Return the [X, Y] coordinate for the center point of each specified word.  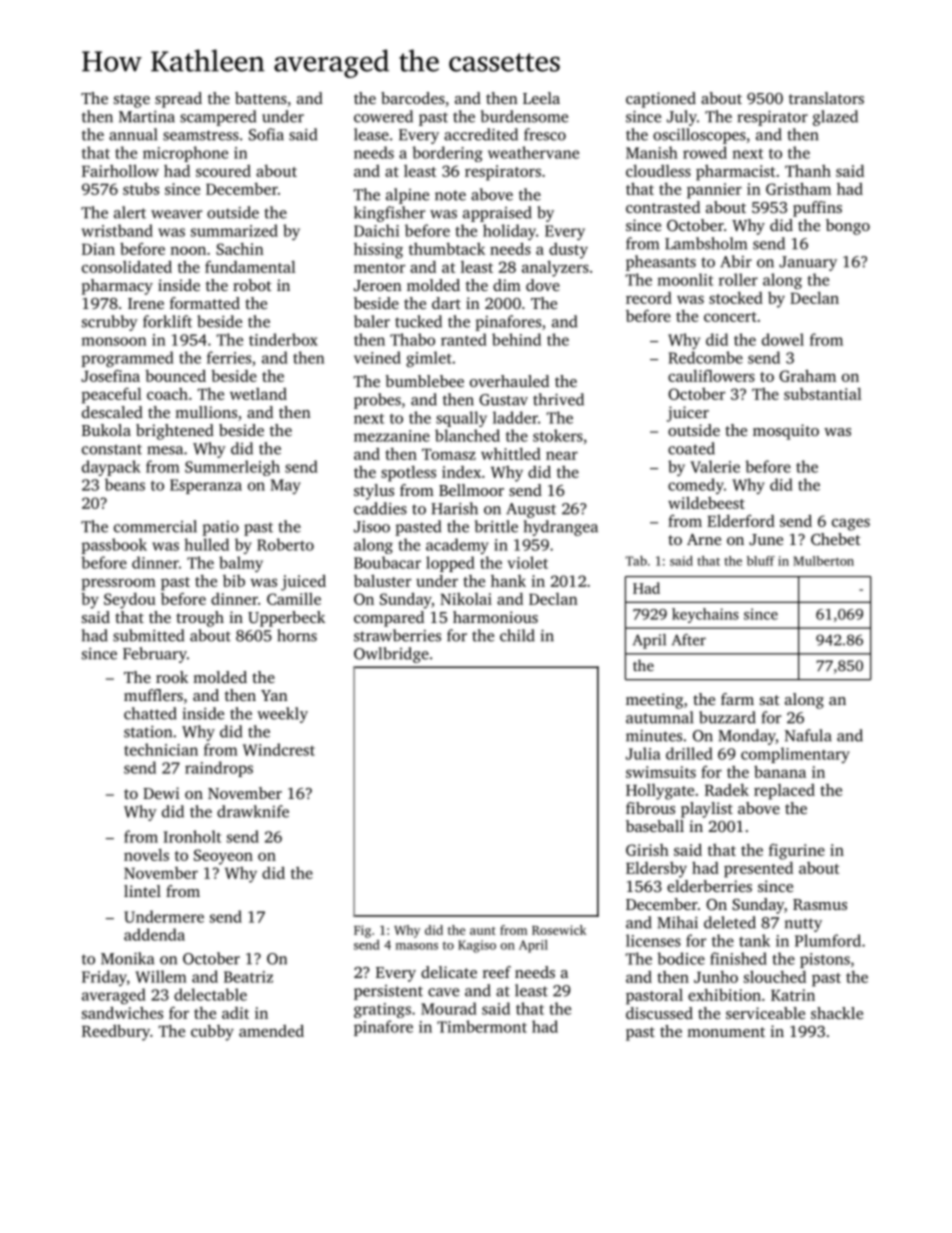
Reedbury [116, 1032]
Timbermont [482, 1026]
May [285, 486]
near [562, 455]
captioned [661, 100]
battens [261, 98]
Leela [541, 98]
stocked [736, 298]
